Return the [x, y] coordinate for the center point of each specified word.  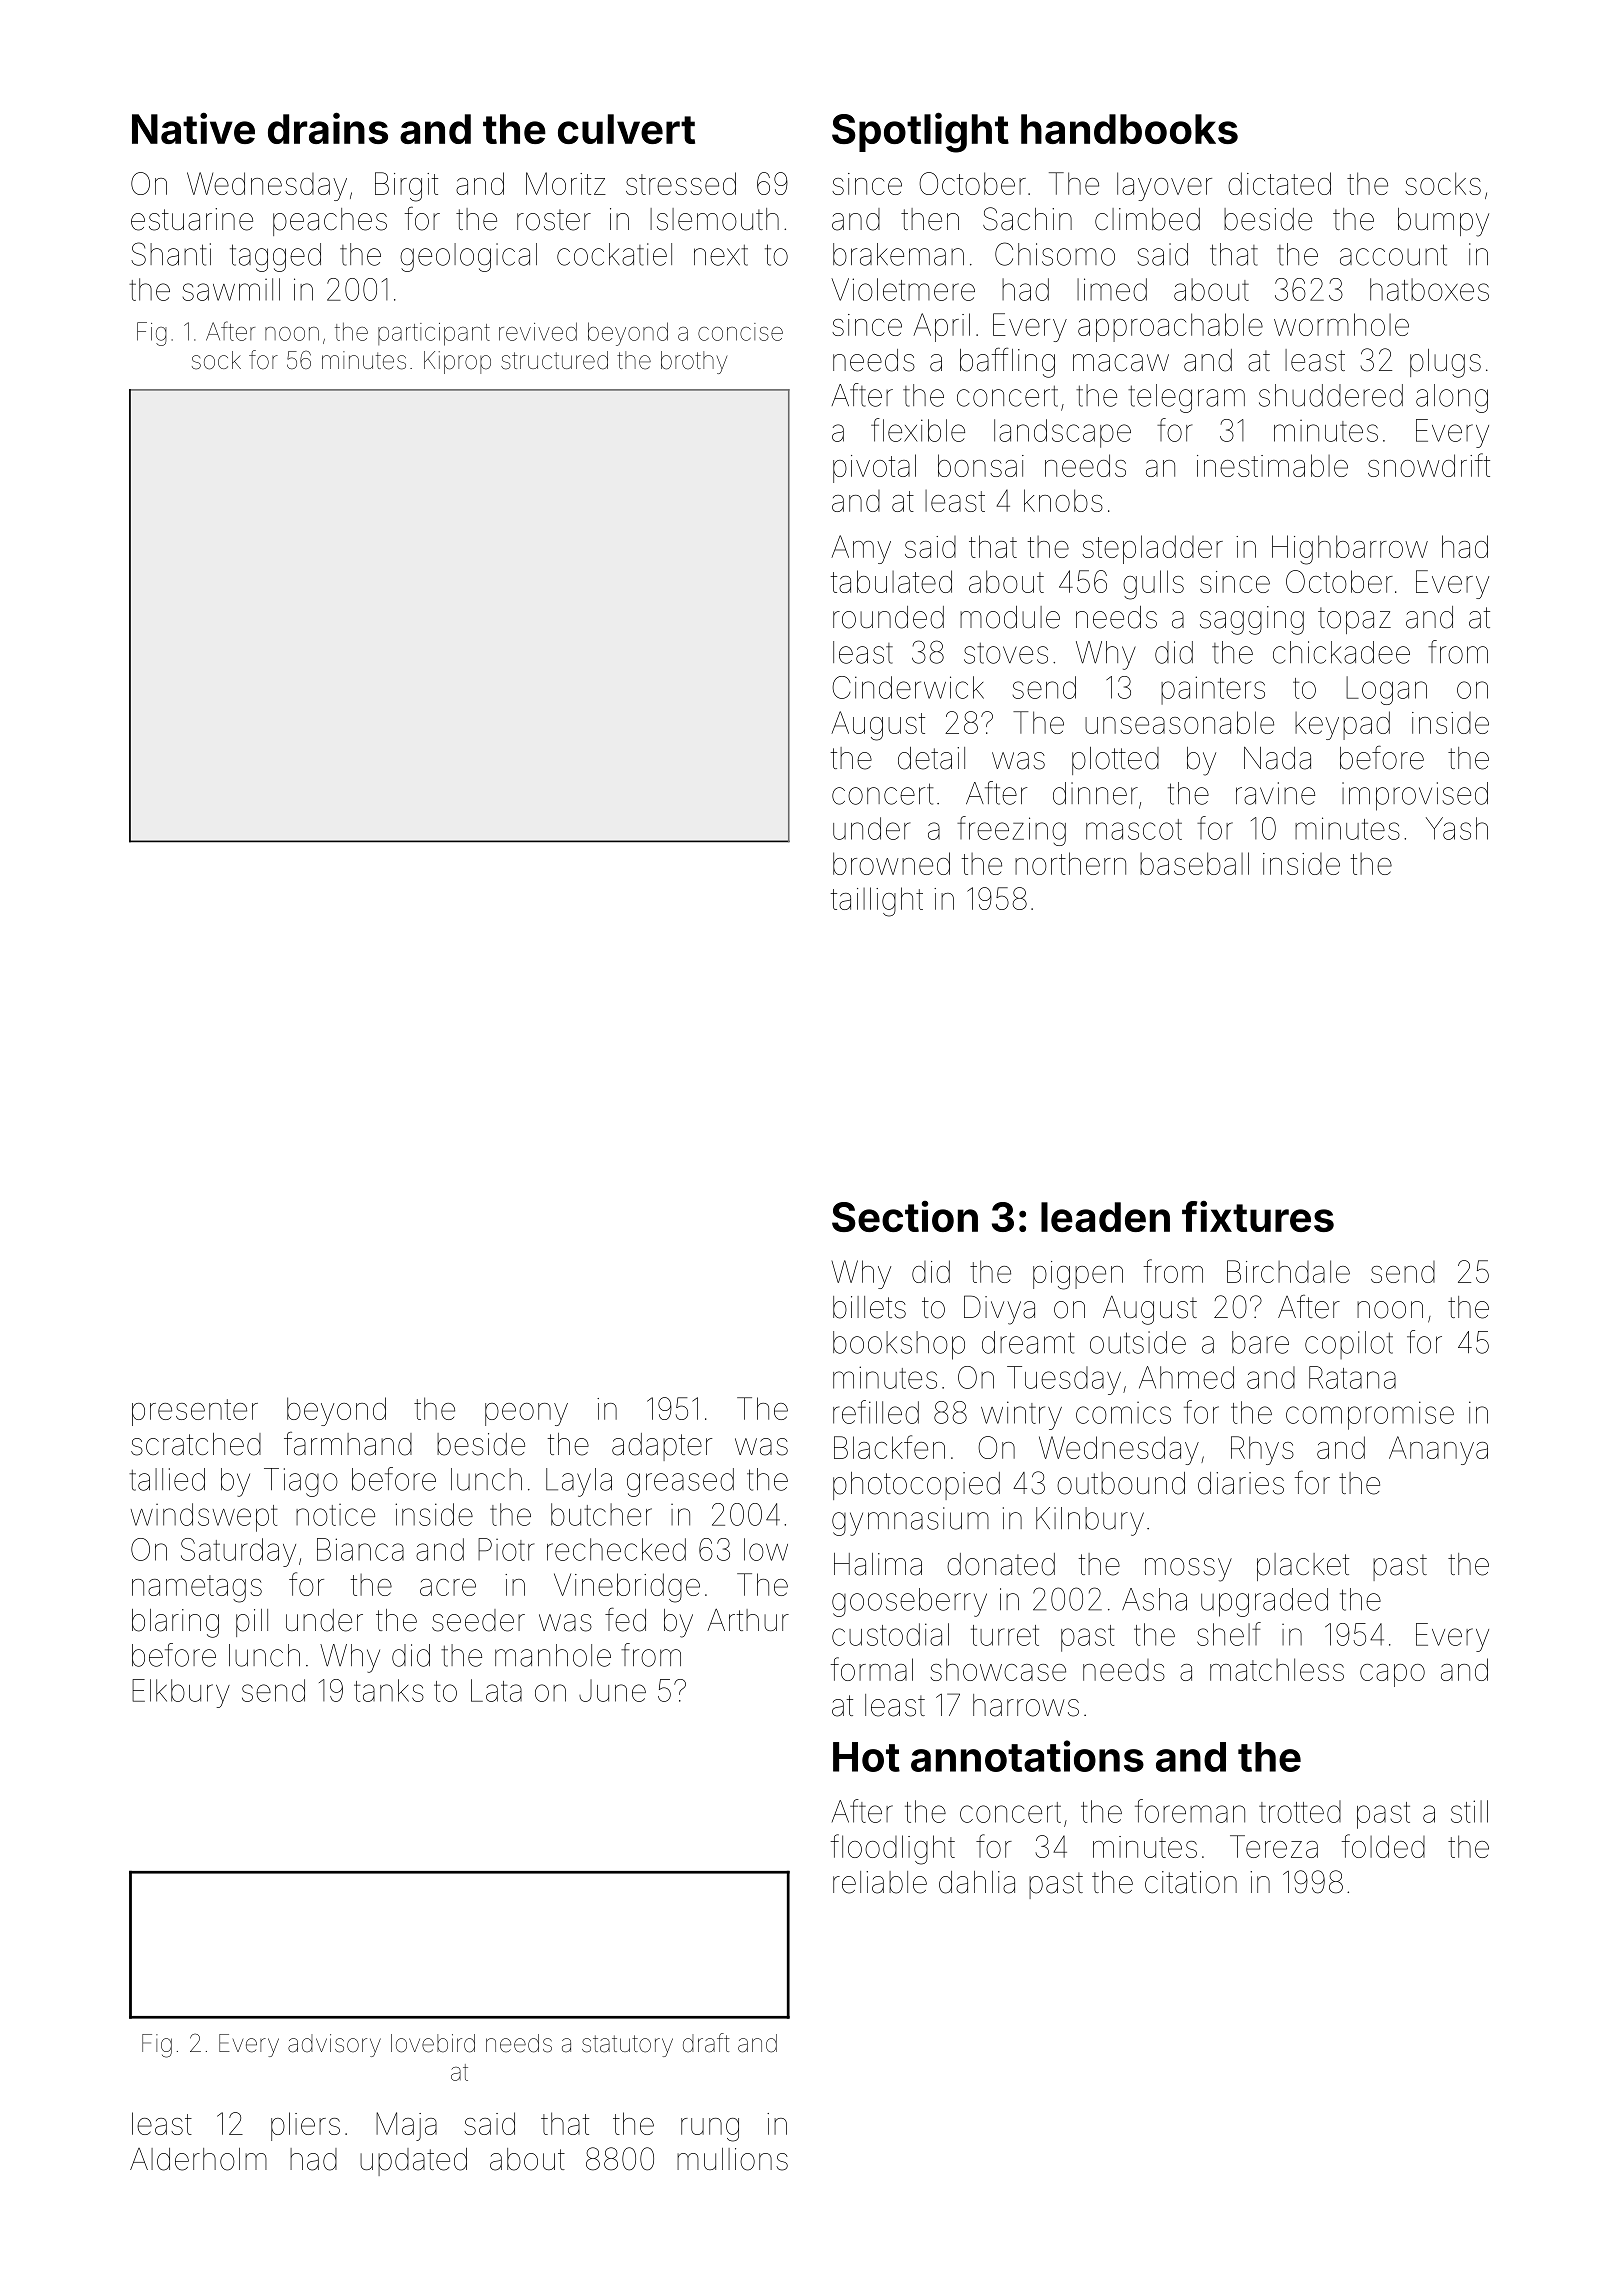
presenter [195, 1412]
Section [905, 1216]
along [1452, 398]
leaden [1105, 1217]
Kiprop [457, 362]
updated [413, 2162]
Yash [1457, 828]
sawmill [231, 289]
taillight [877, 902]
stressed [681, 183]
